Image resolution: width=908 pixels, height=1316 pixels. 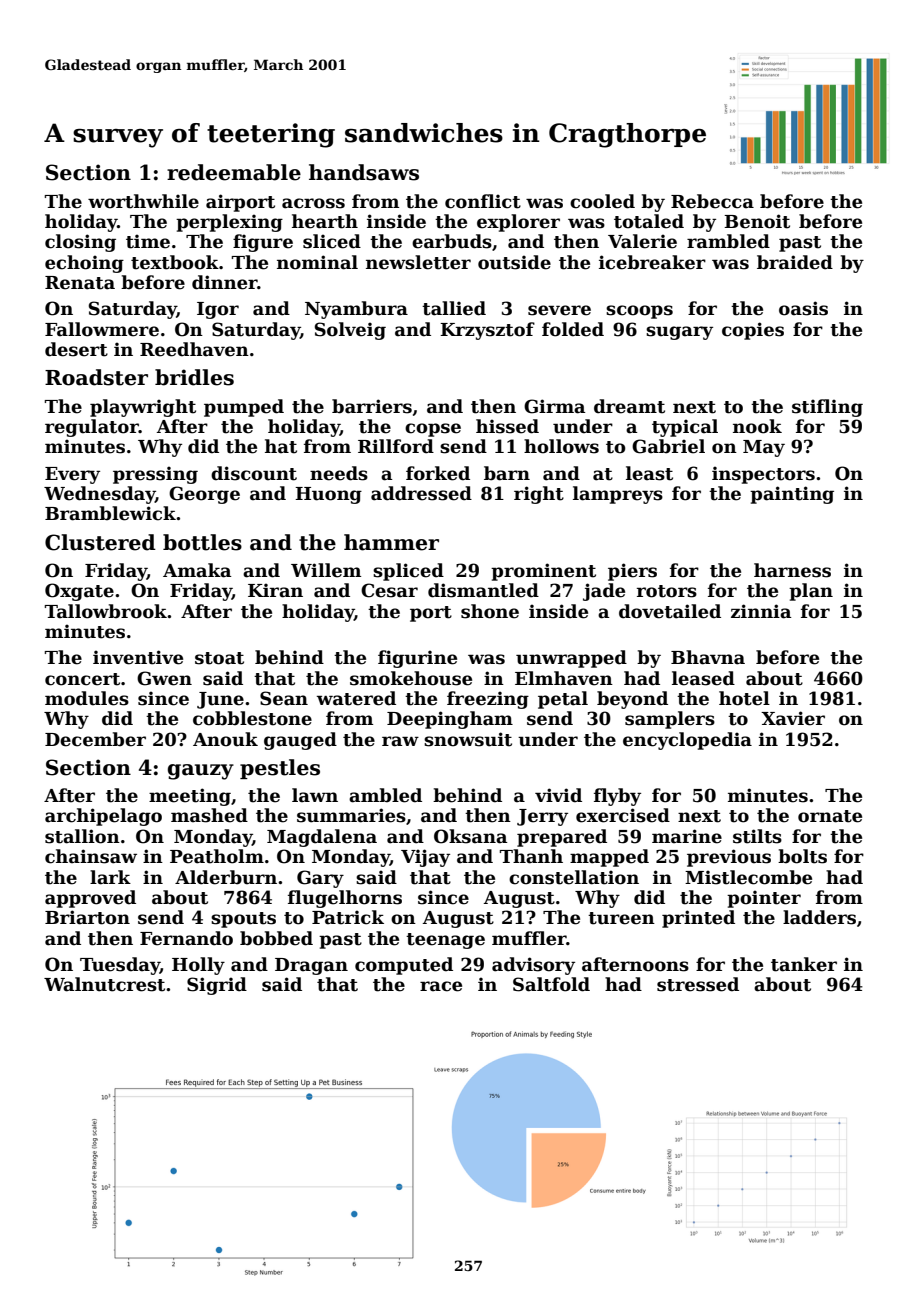 I want to click on dovetailed, so click(x=670, y=611).
